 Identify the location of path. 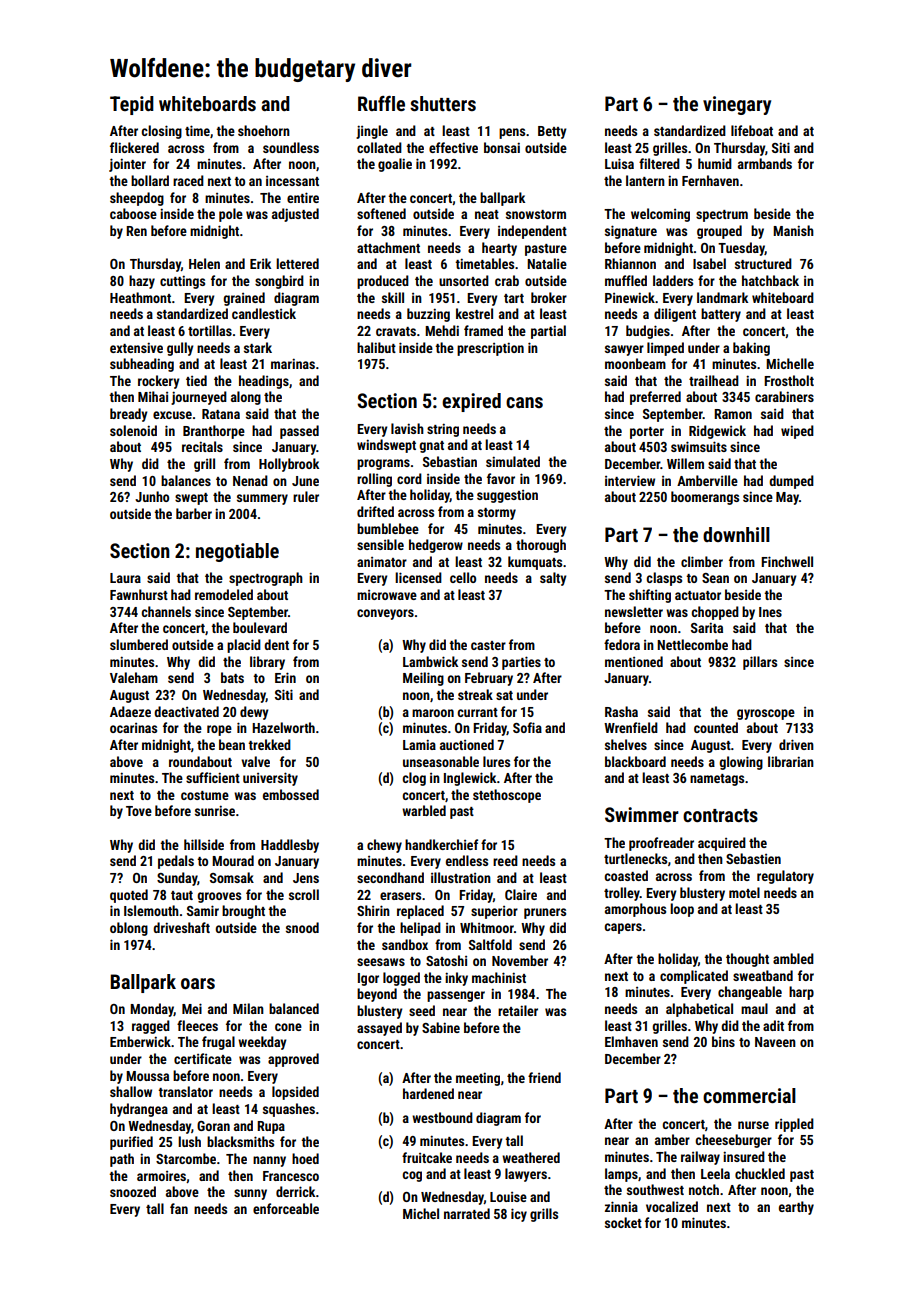
(122, 1160).
